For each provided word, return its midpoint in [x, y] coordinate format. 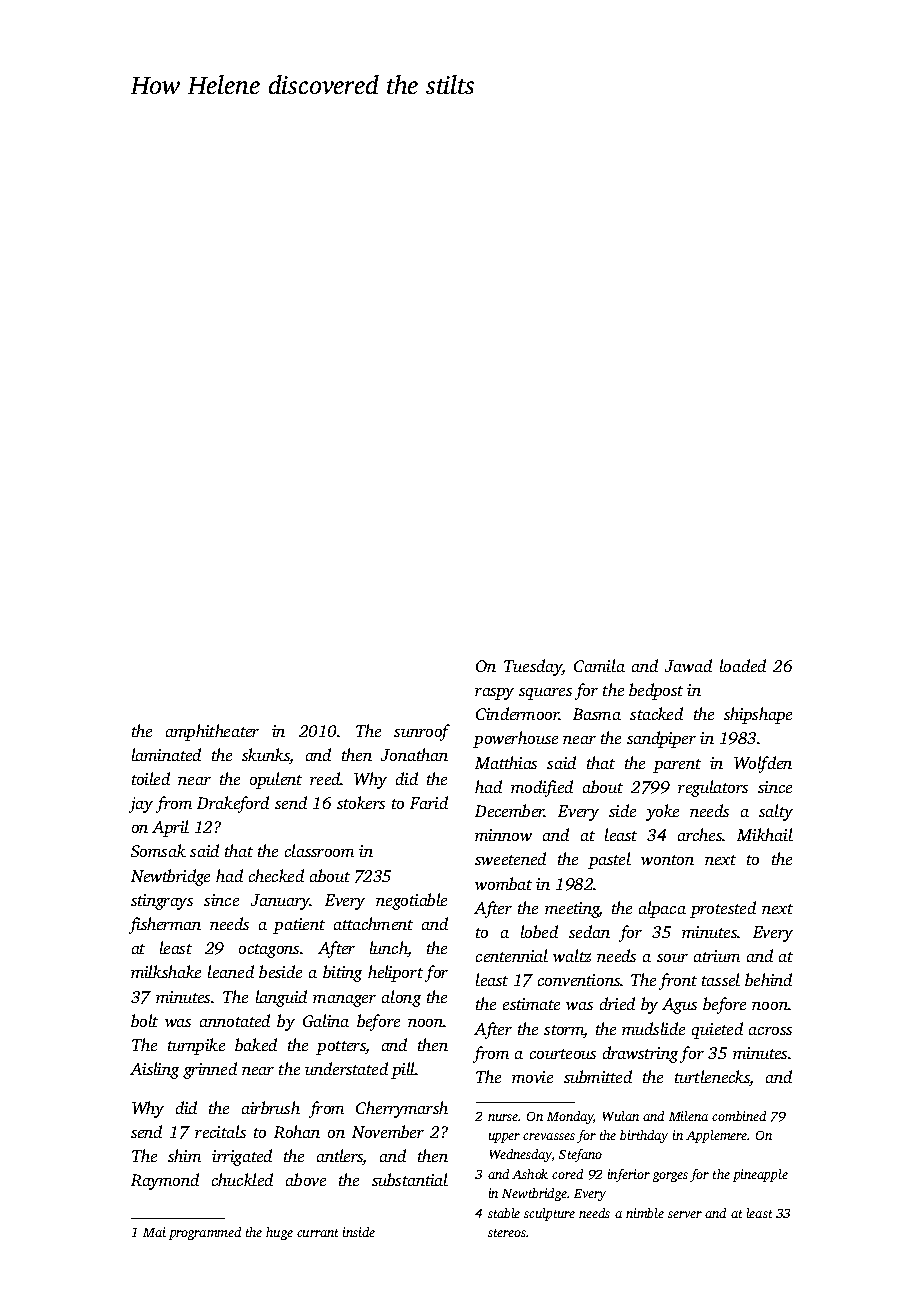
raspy [494, 694]
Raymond [165, 1181]
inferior [629, 1175]
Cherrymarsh [402, 1109]
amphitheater [212, 732]
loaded [743, 665]
